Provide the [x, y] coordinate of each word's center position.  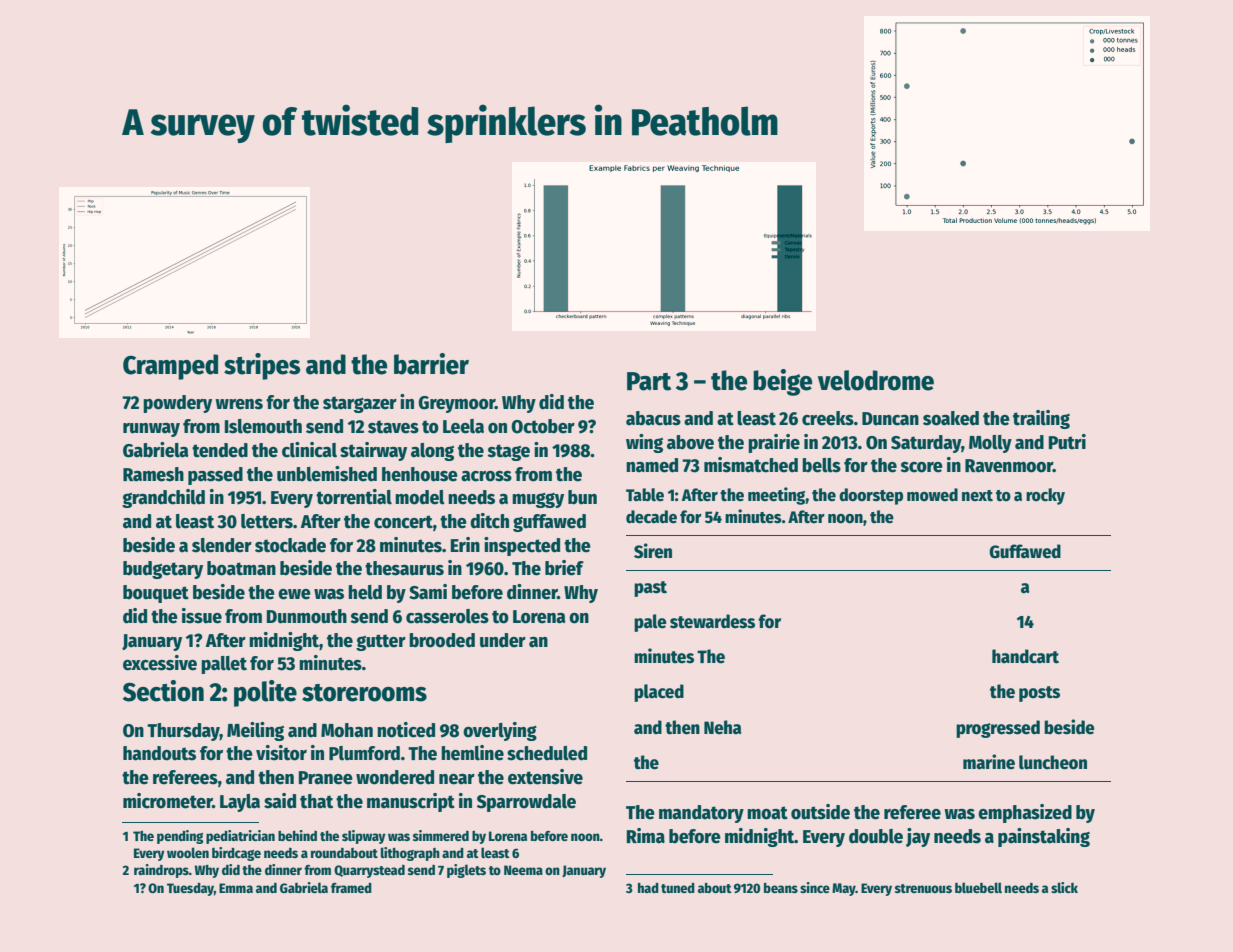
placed [659, 693]
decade [651, 517]
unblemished [327, 474]
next [977, 496]
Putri [1067, 442]
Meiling [255, 731]
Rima [645, 836]
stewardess [712, 621]
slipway [364, 837]
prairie [774, 443]
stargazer [360, 404]
